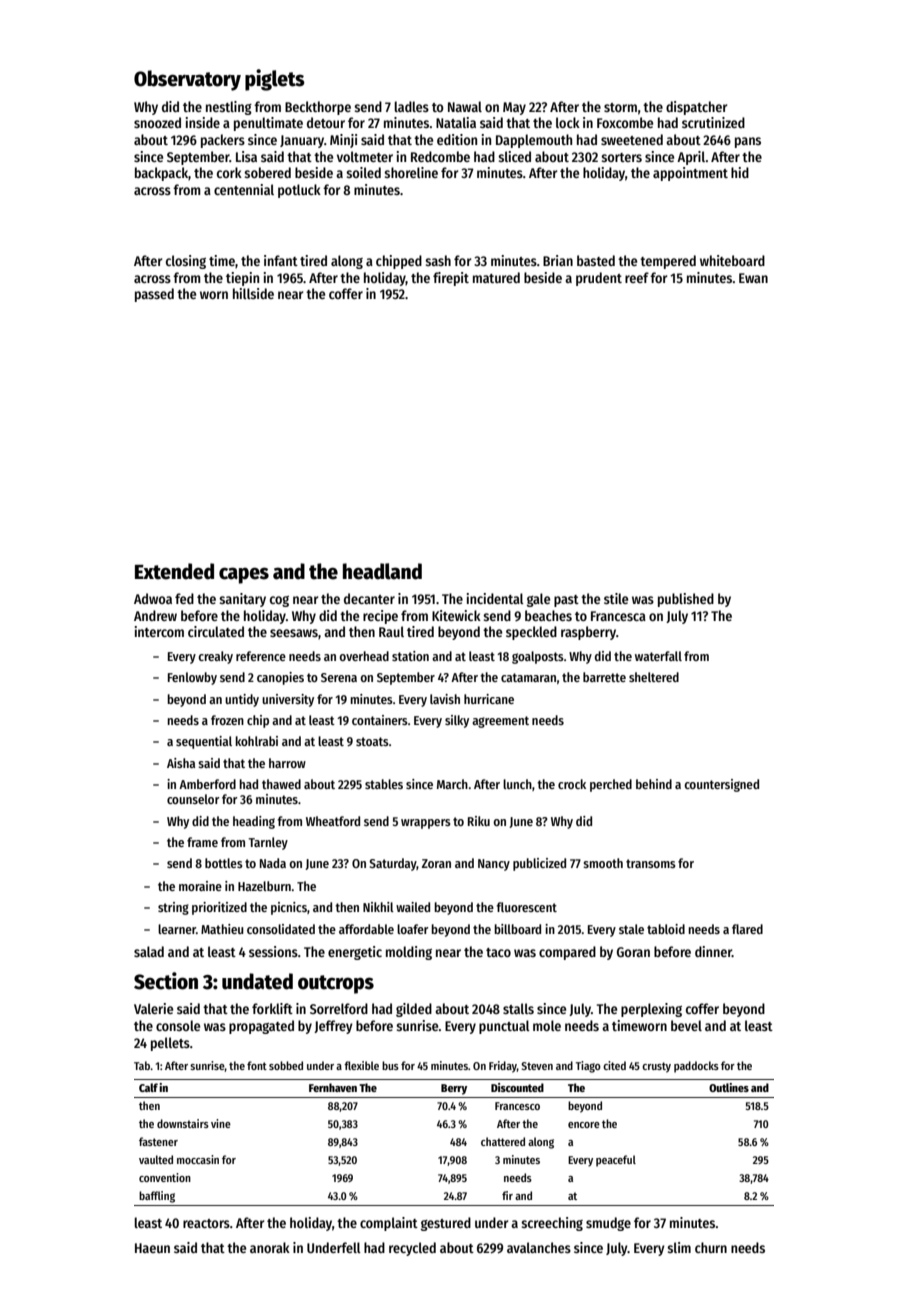 The width and height of the document is (908, 1316). Describe the element at coordinates (446, 1224) in the document. I see `gestured` at that location.
